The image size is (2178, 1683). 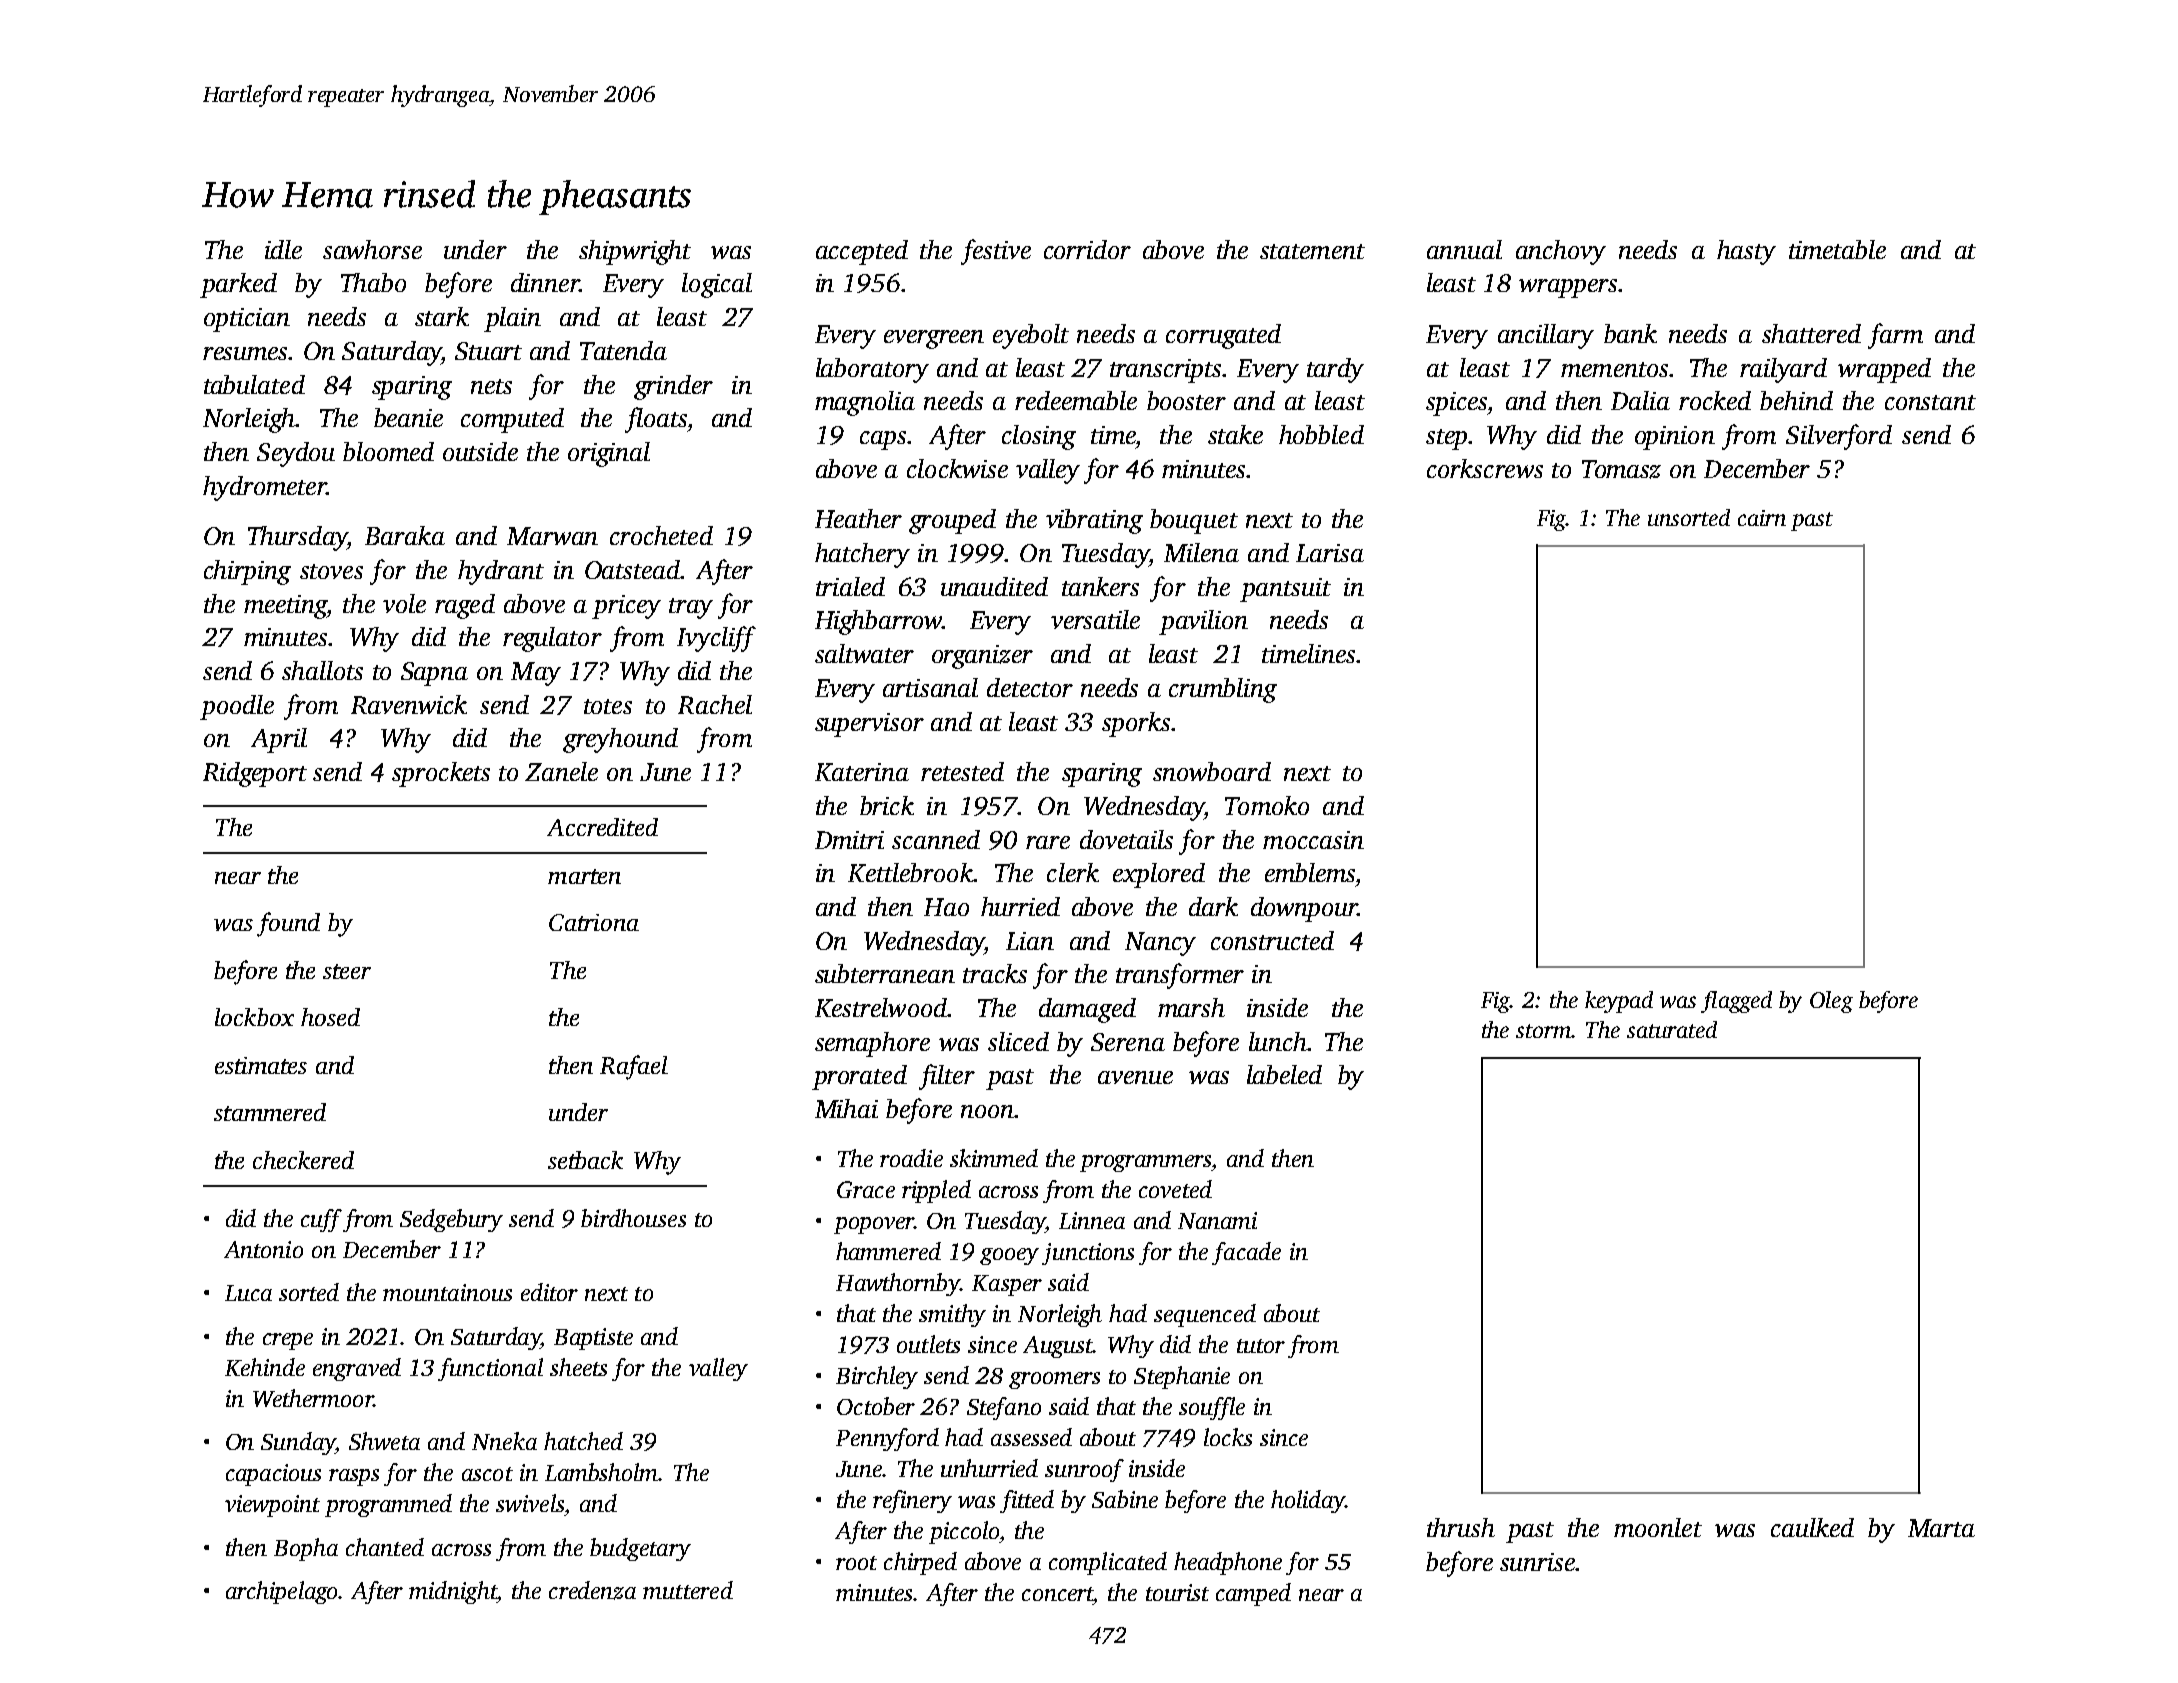 I want to click on chanted, so click(x=385, y=1547).
